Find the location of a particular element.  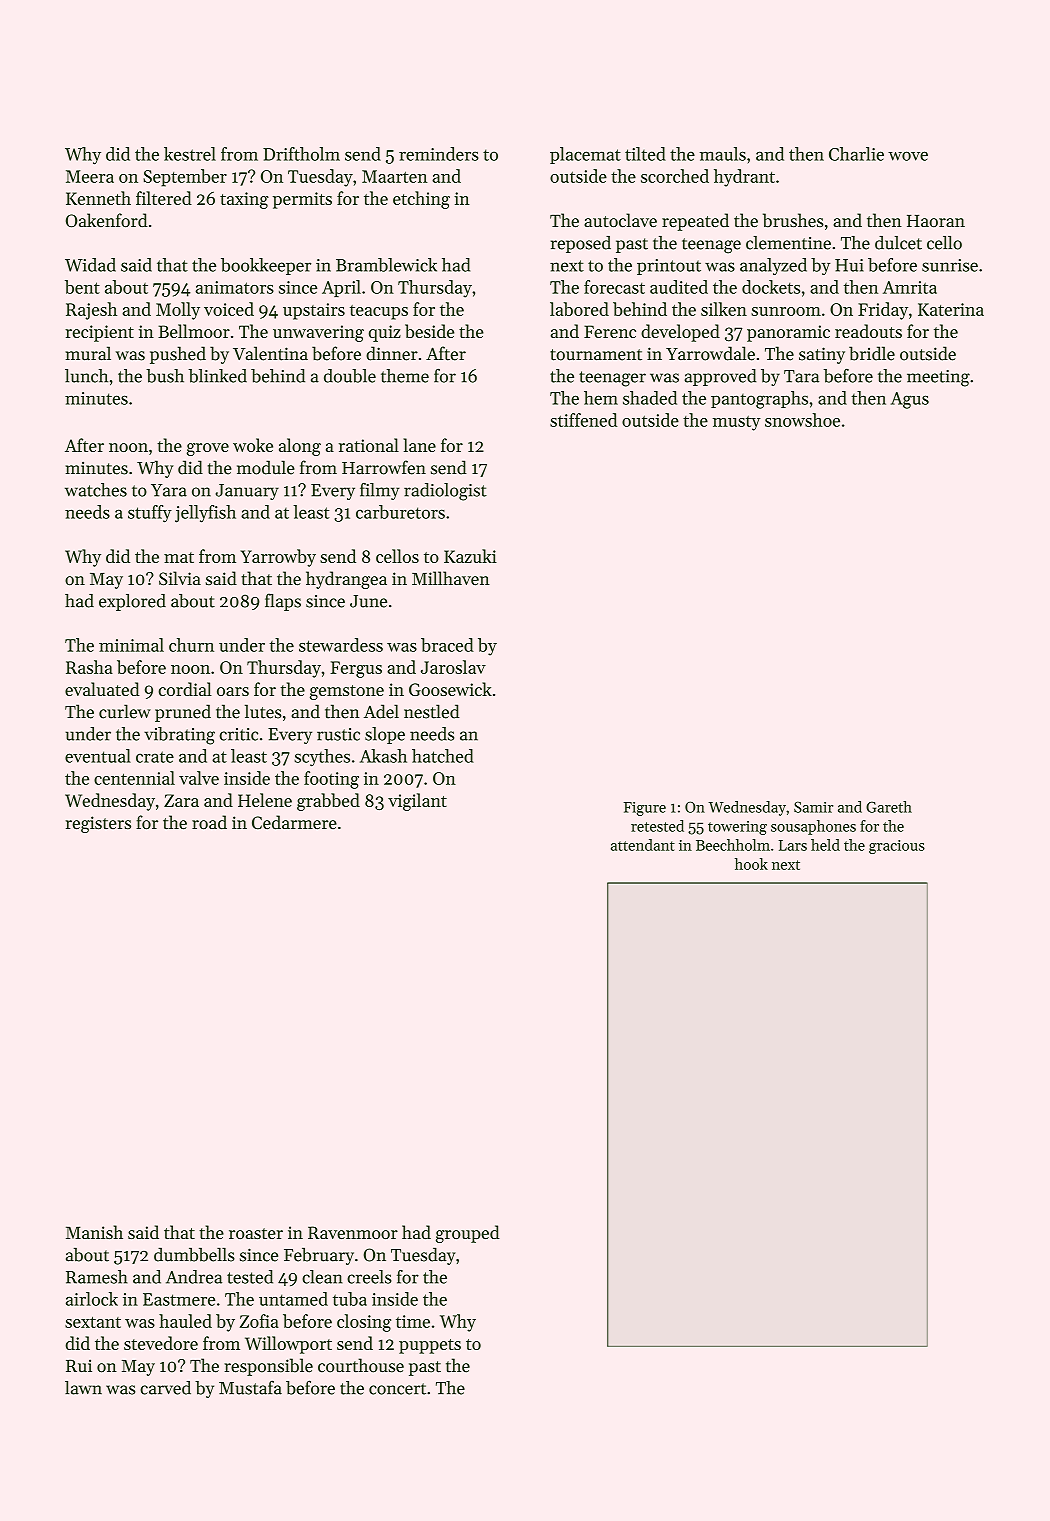

bridle is located at coordinates (872, 353).
